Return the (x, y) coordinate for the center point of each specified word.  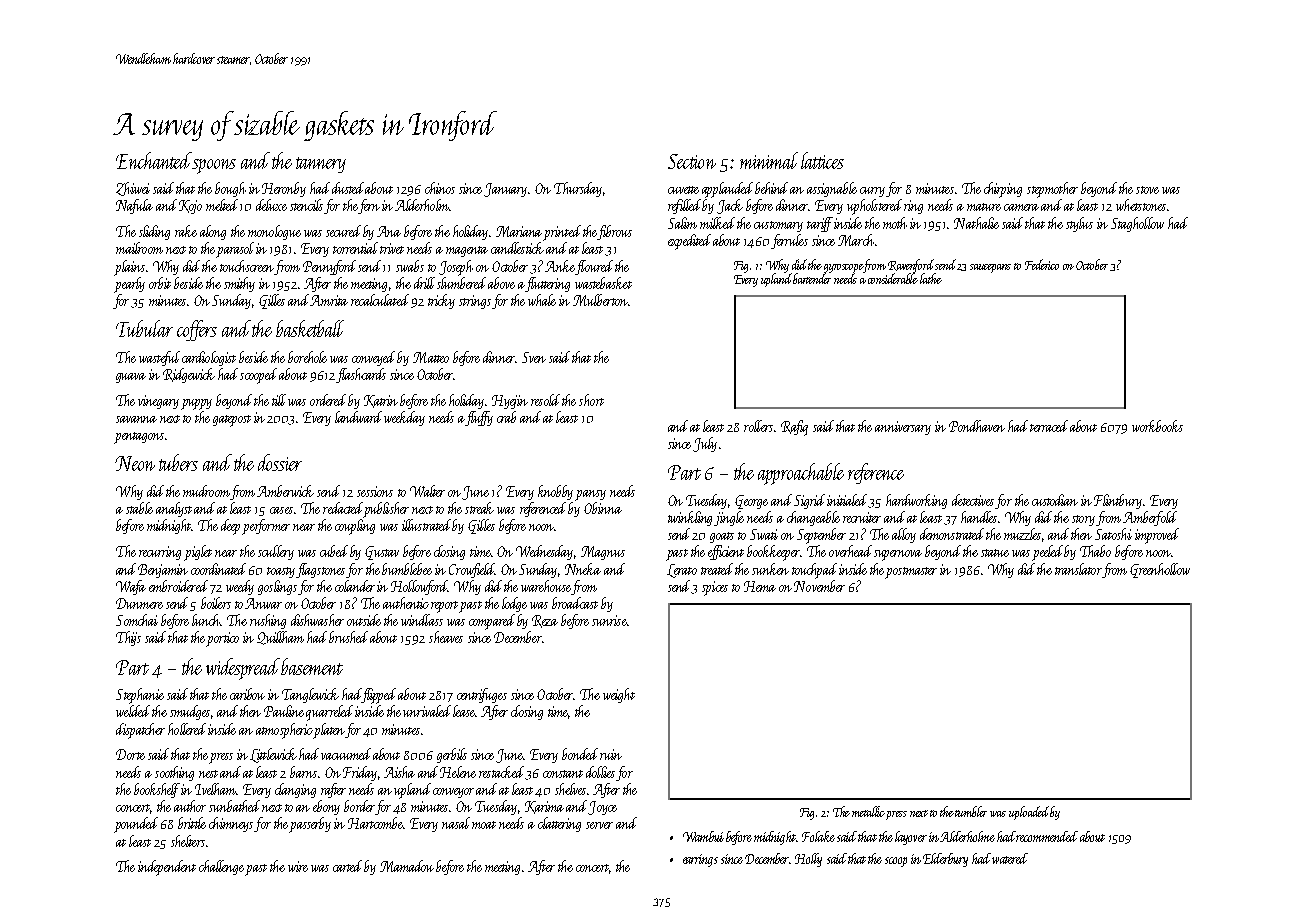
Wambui (703, 836)
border (359, 806)
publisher (386, 509)
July (705, 444)
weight (619, 695)
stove (1147, 190)
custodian (1055, 500)
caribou (247, 694)
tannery (321, 165)
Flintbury (1118, 501)
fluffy (479, 418)
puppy (196, 404)
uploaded (1029, 813)
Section (692, 161)
